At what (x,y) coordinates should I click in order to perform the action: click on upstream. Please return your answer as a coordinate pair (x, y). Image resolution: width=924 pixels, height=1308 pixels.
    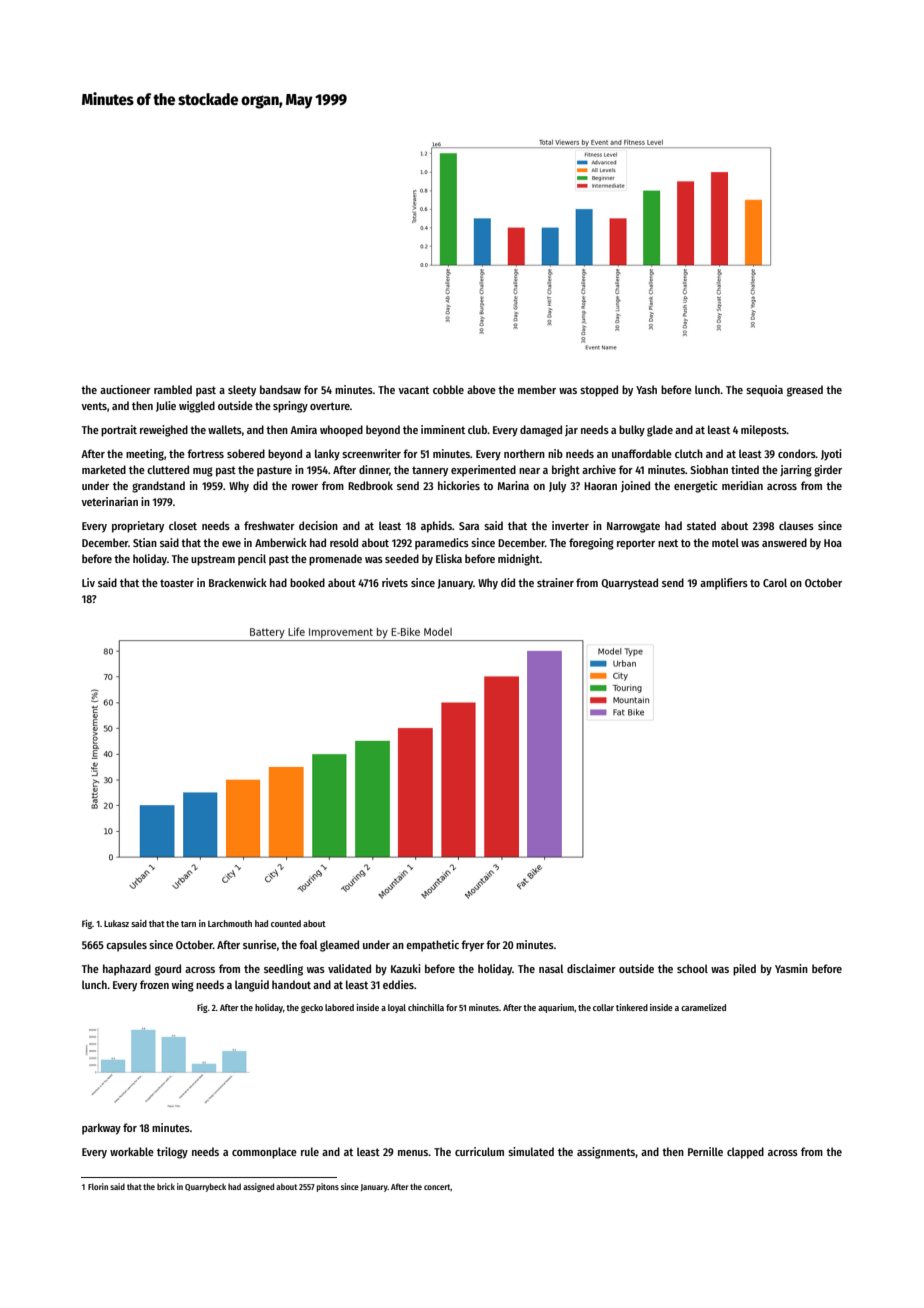
    Looking at the image, I should click on (213, 560).
